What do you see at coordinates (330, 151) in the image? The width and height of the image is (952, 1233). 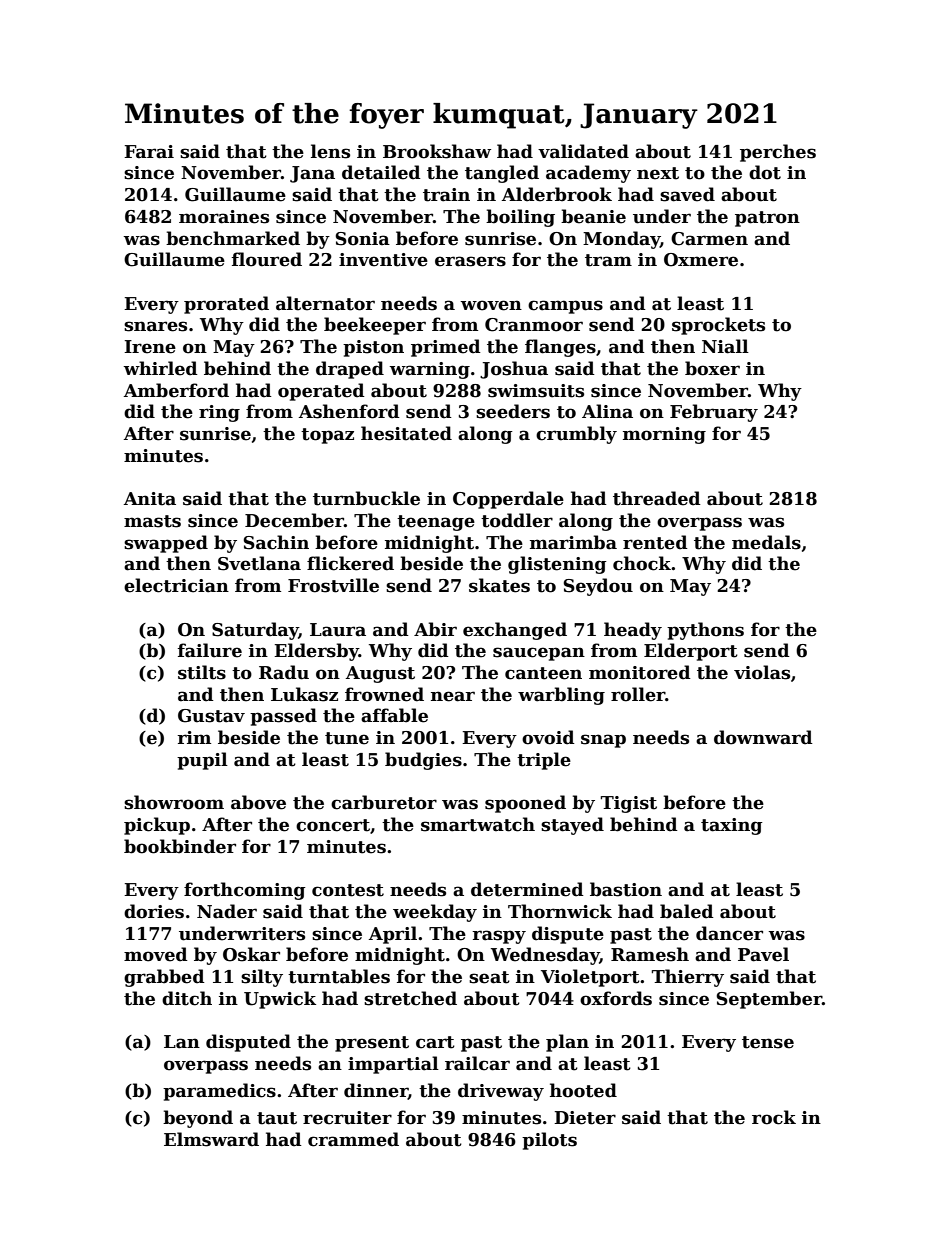 I see `lens` at bounding box center [330, 151].
